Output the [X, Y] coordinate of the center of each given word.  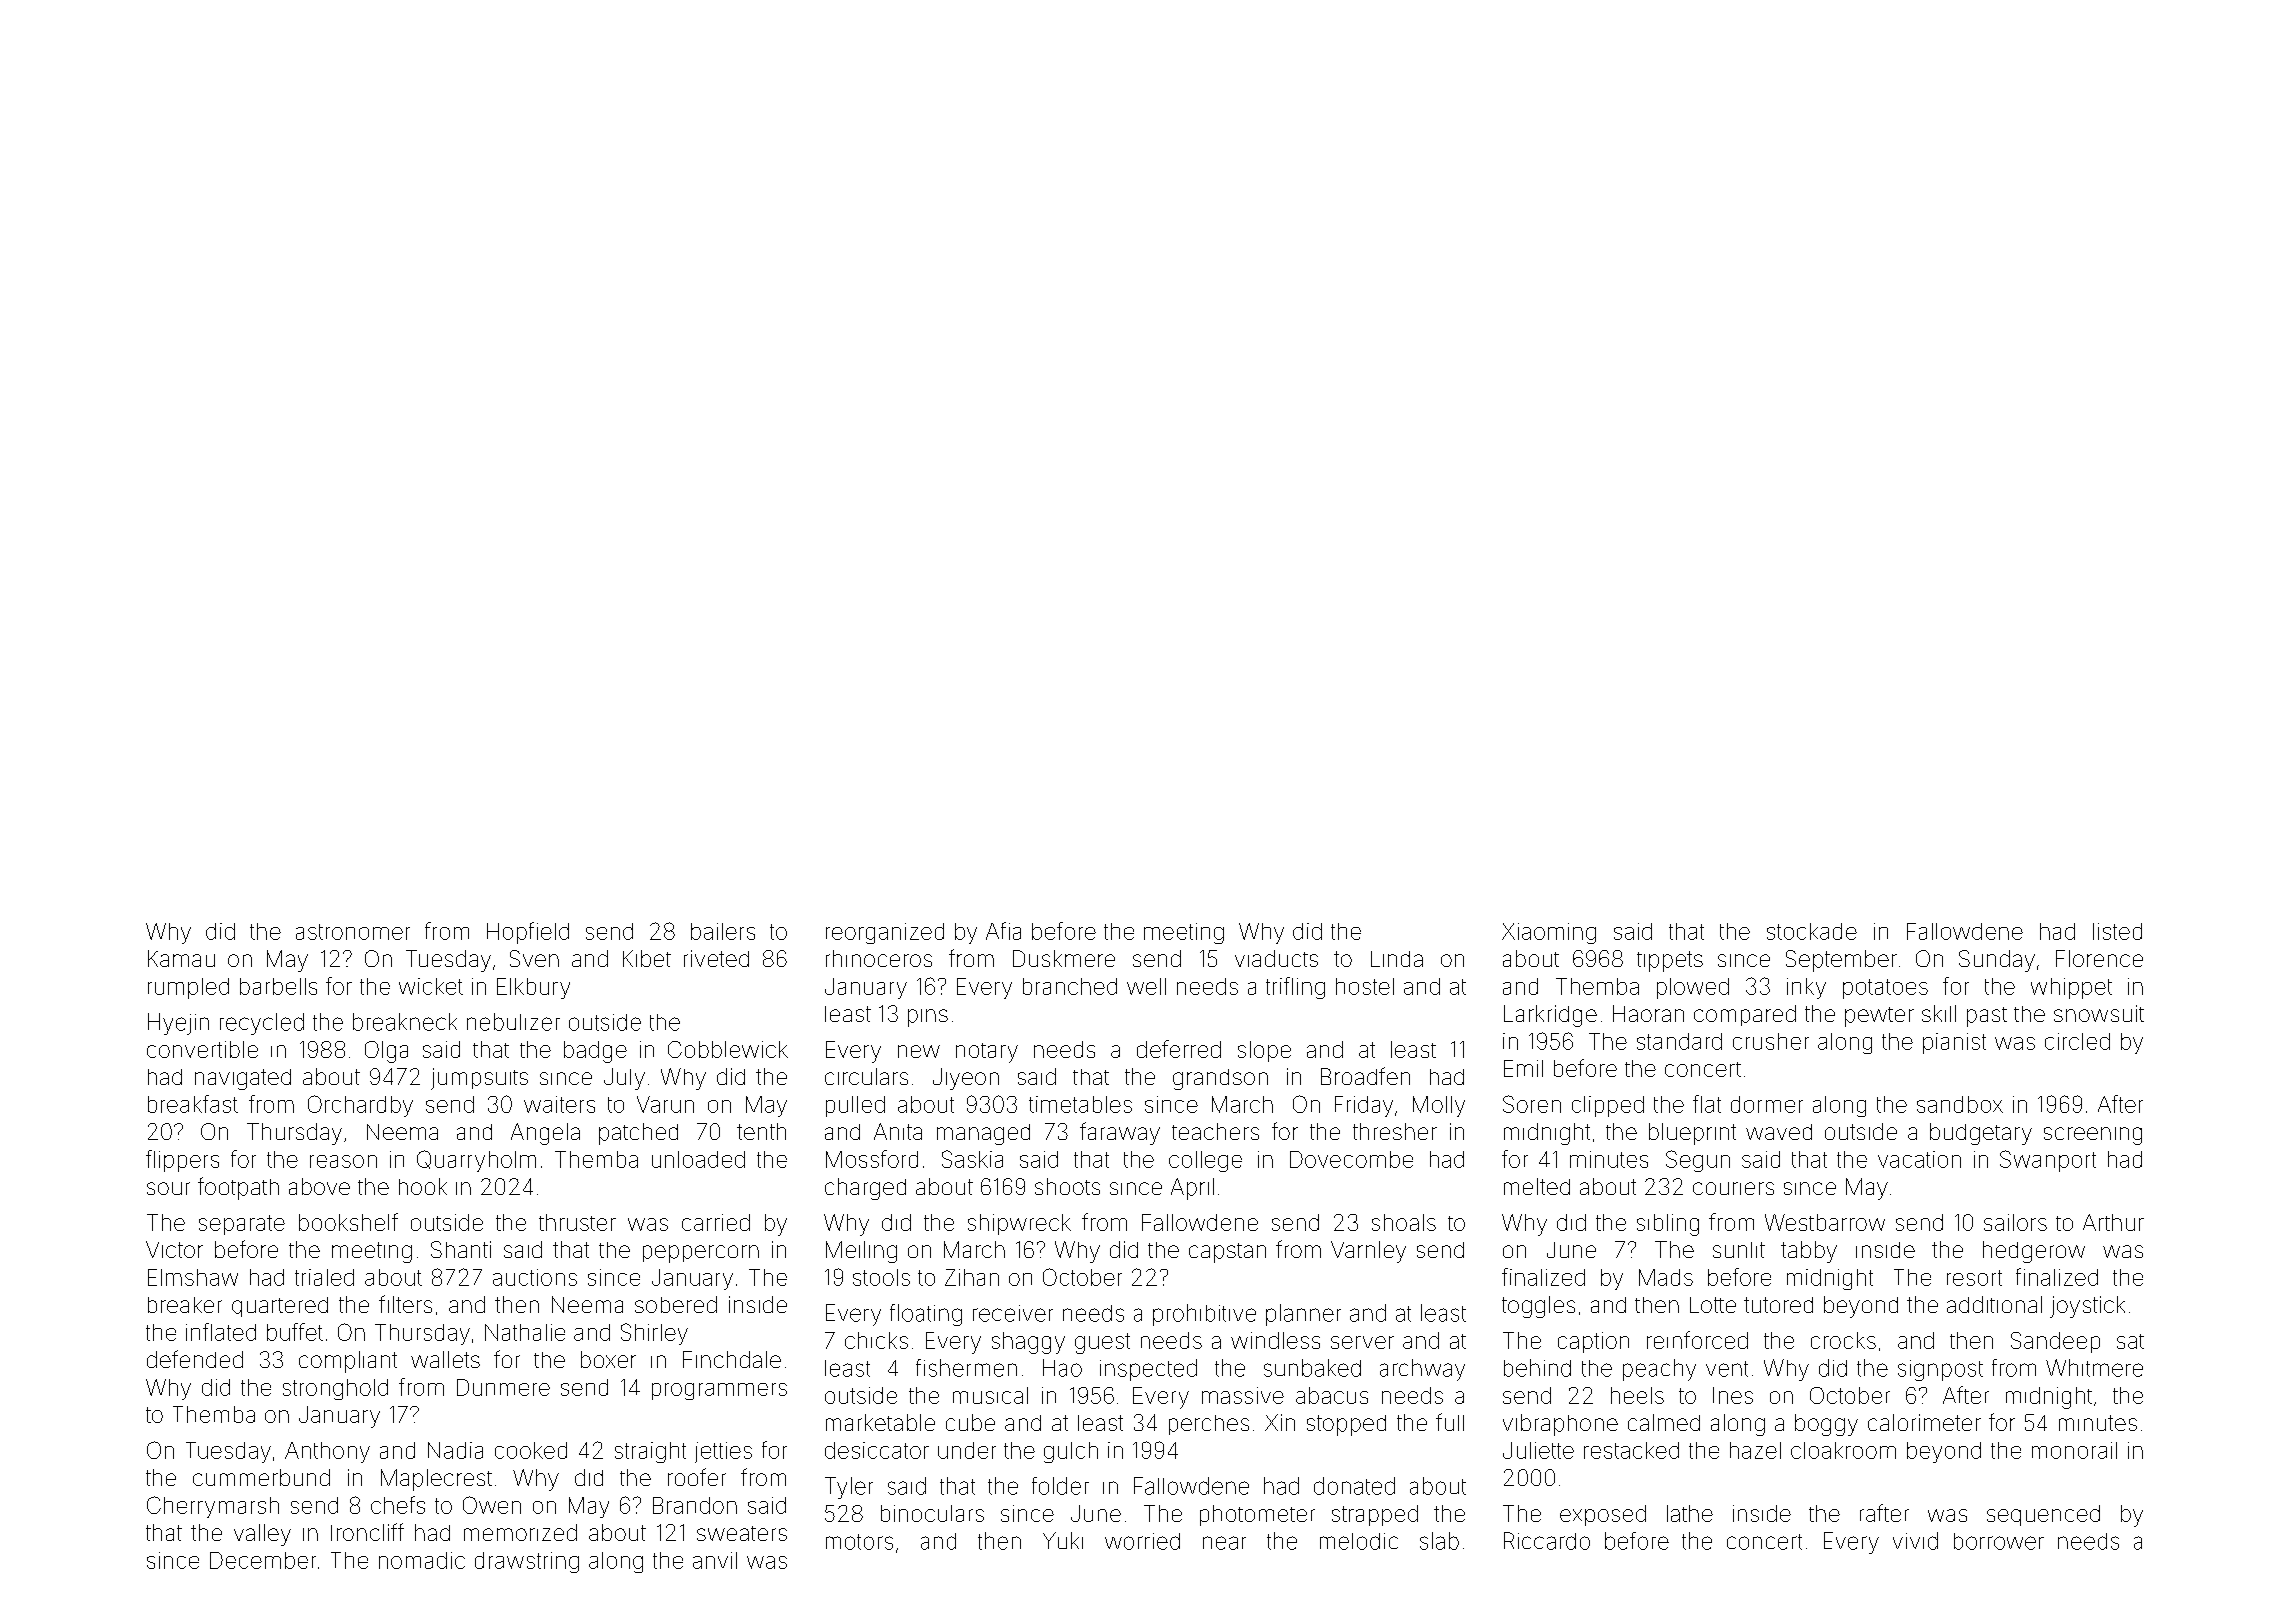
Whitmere [2094, 1368]
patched [638, 1134]
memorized [520, 1532]
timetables [1080, 1104]
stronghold [335, 1389]
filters [405, 1304]
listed [2117, 931]
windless [1275, 1340]
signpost [1940, 1370]
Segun [1698, 1161]
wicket [431, 986]
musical [990, 1395]
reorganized [885, 933]
